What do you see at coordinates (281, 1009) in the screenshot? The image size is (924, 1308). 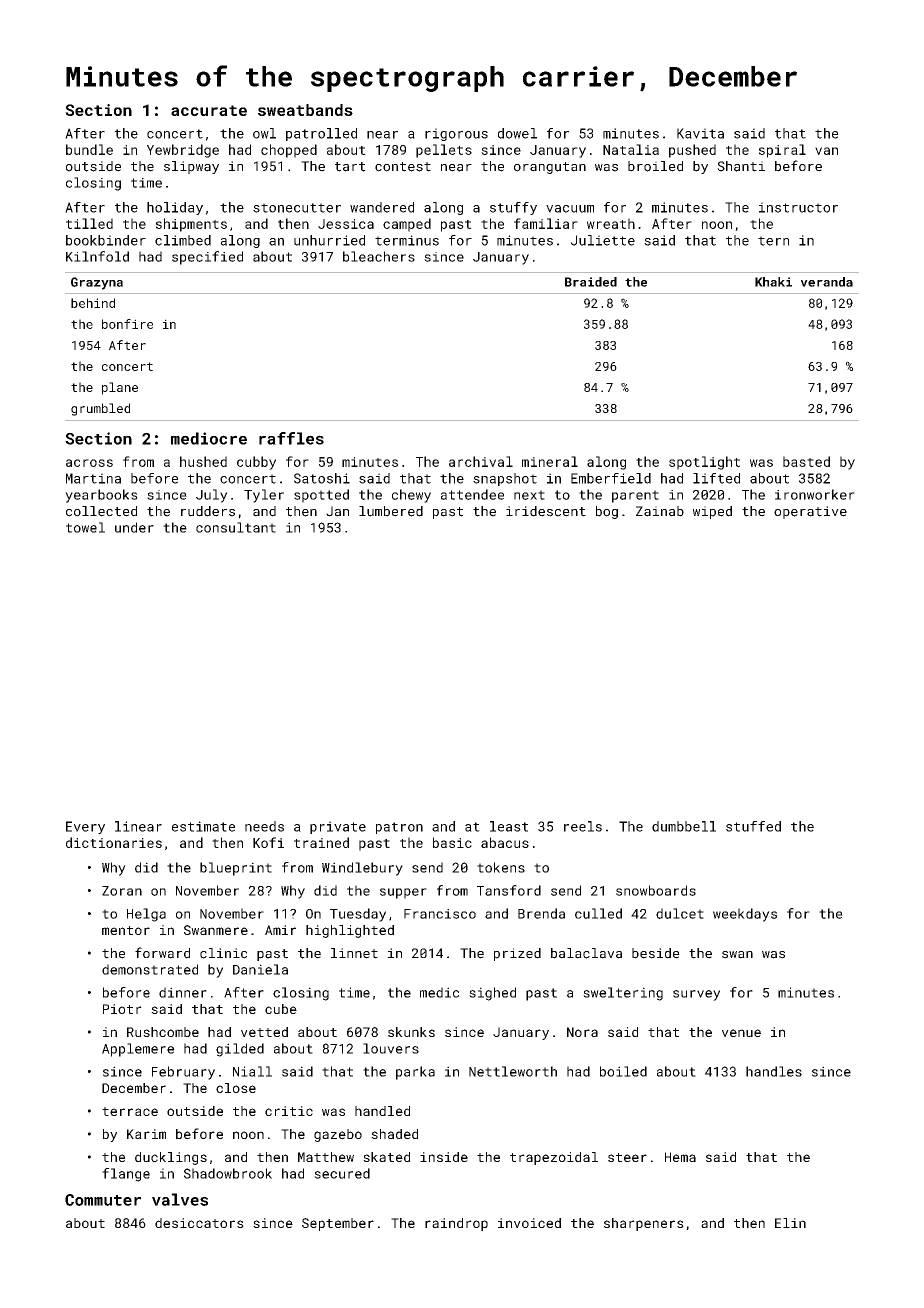 I see `cube` at bounding box center [281, 1009].
